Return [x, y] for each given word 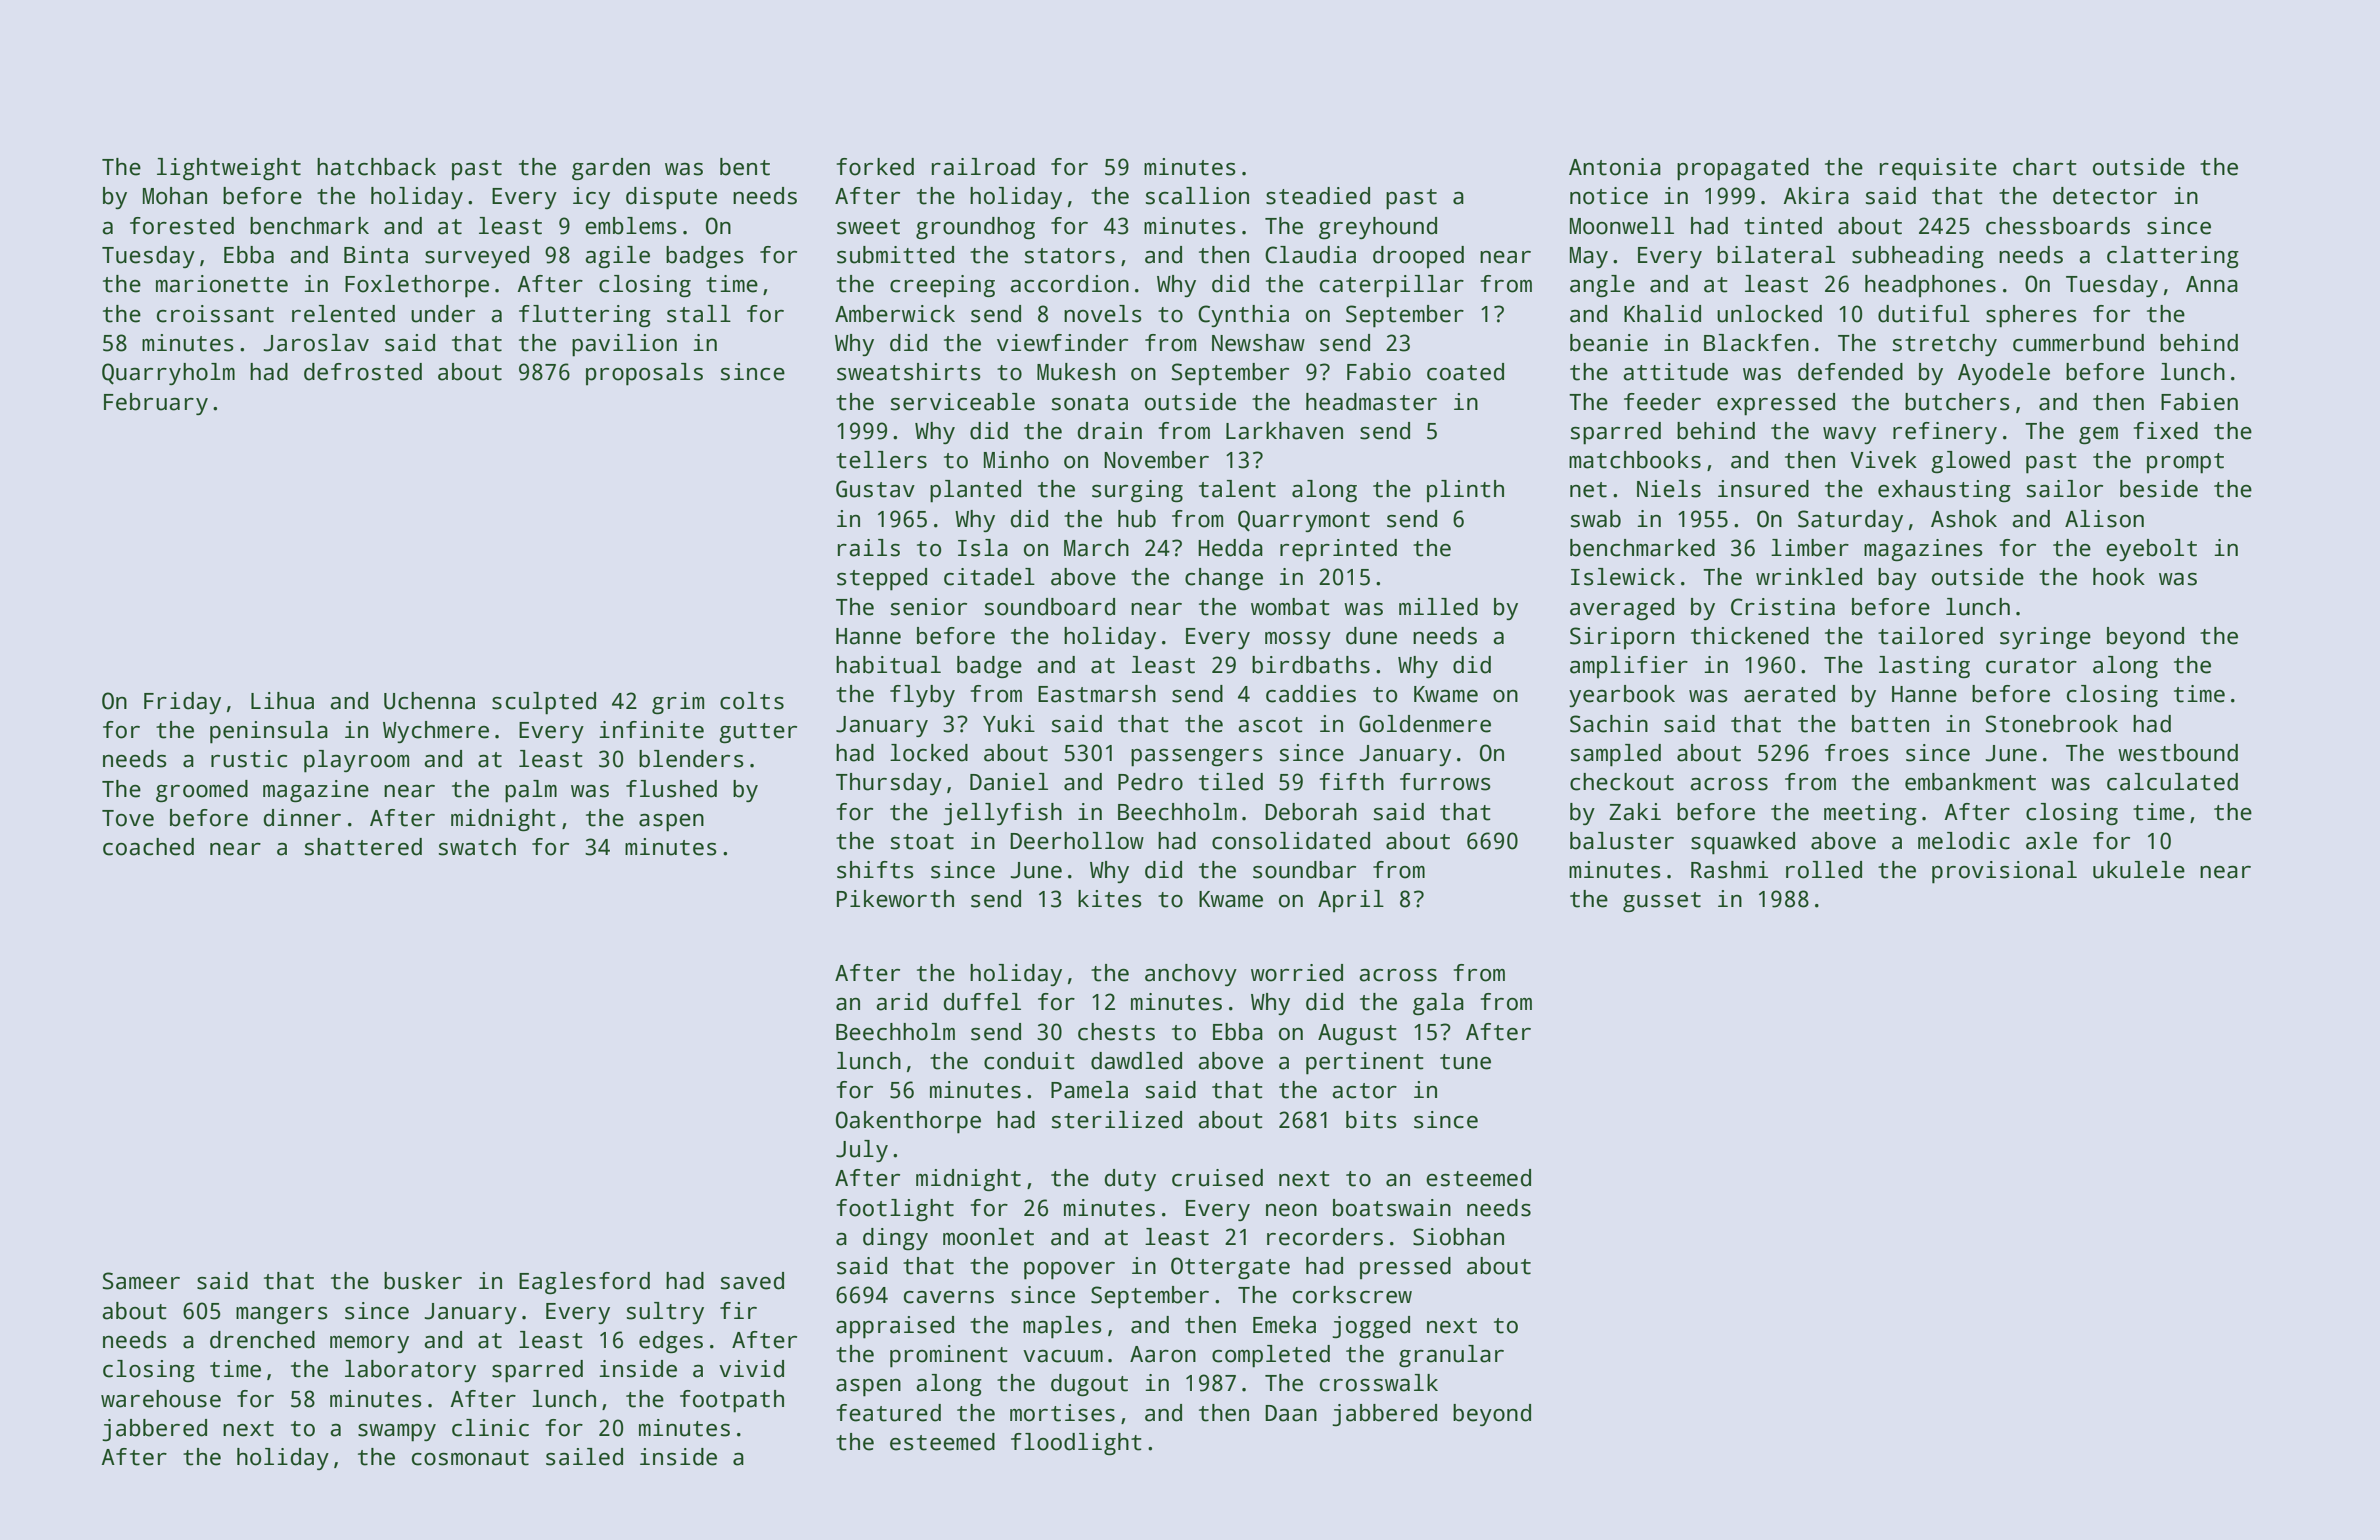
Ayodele [2004, 374]
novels [1103, 314]
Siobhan [1458, 1237]
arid [901, 1002]
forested [182, 226]
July [862, 1151]
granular [1451, 1356]
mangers [282, 1316]
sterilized [1117, 1120]
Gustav [875, 489]
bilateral [1776, 255]
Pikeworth [895, 899]
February [156, 404]
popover [1069, 1271]
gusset [1662, 902]
